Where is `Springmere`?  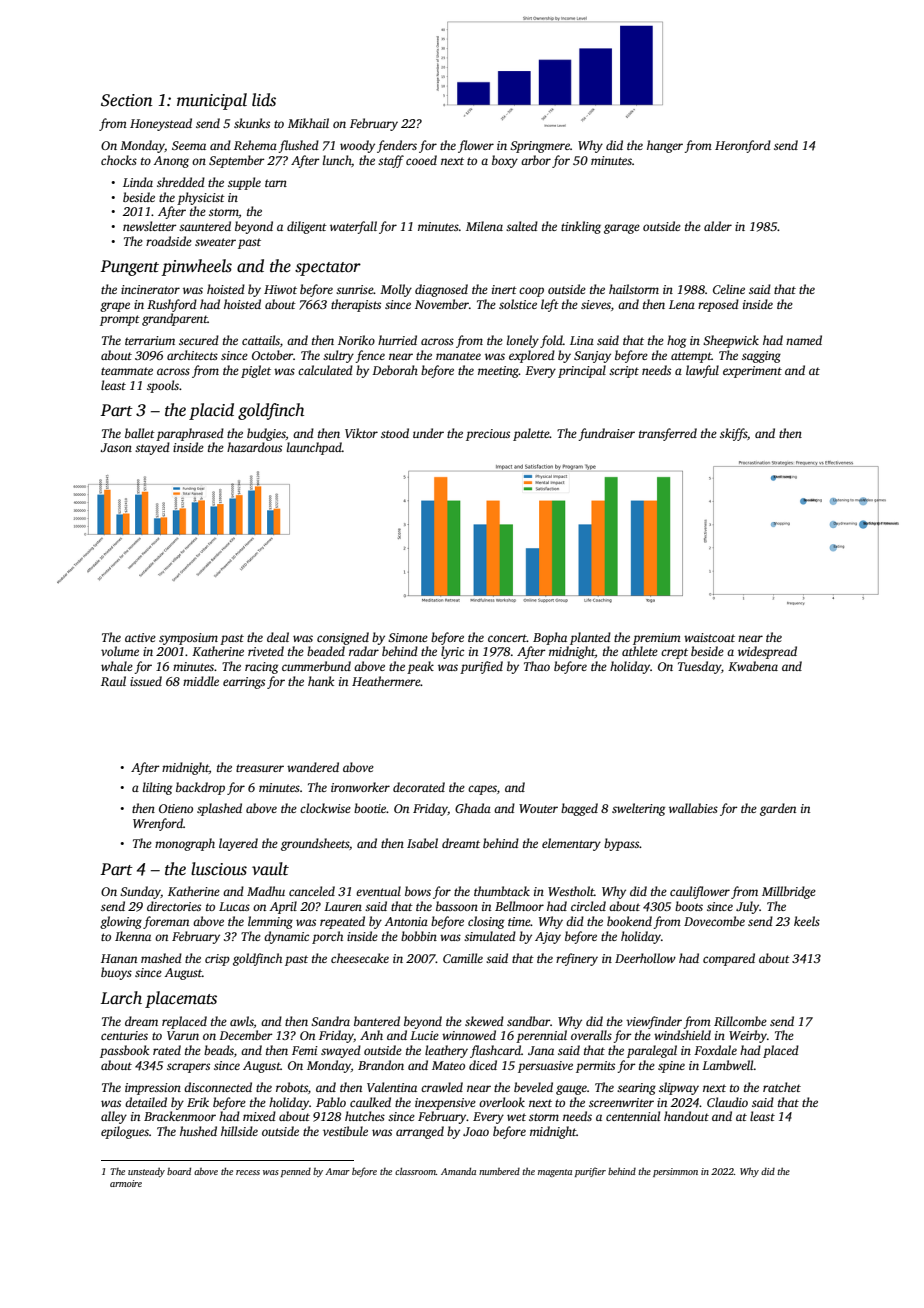
Springmere is located at coordinates (540, 147).
